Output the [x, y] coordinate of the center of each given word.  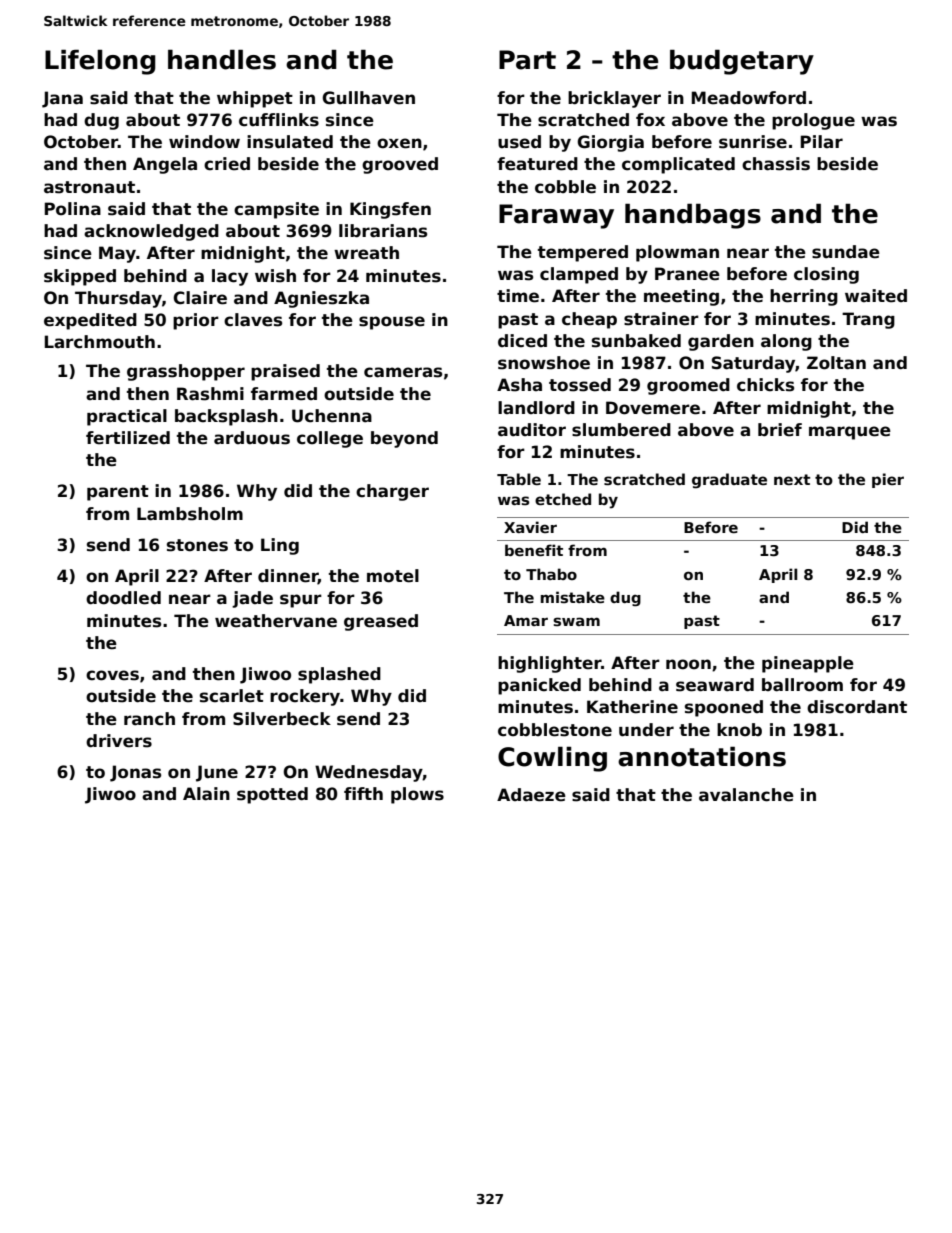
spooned [724, 708]
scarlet [232, 696]
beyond [404, 439]
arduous [252, 438]
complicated [678, 165]
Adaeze [531, 795]
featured [537, 164]
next [792, 479]
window [204, 142]
